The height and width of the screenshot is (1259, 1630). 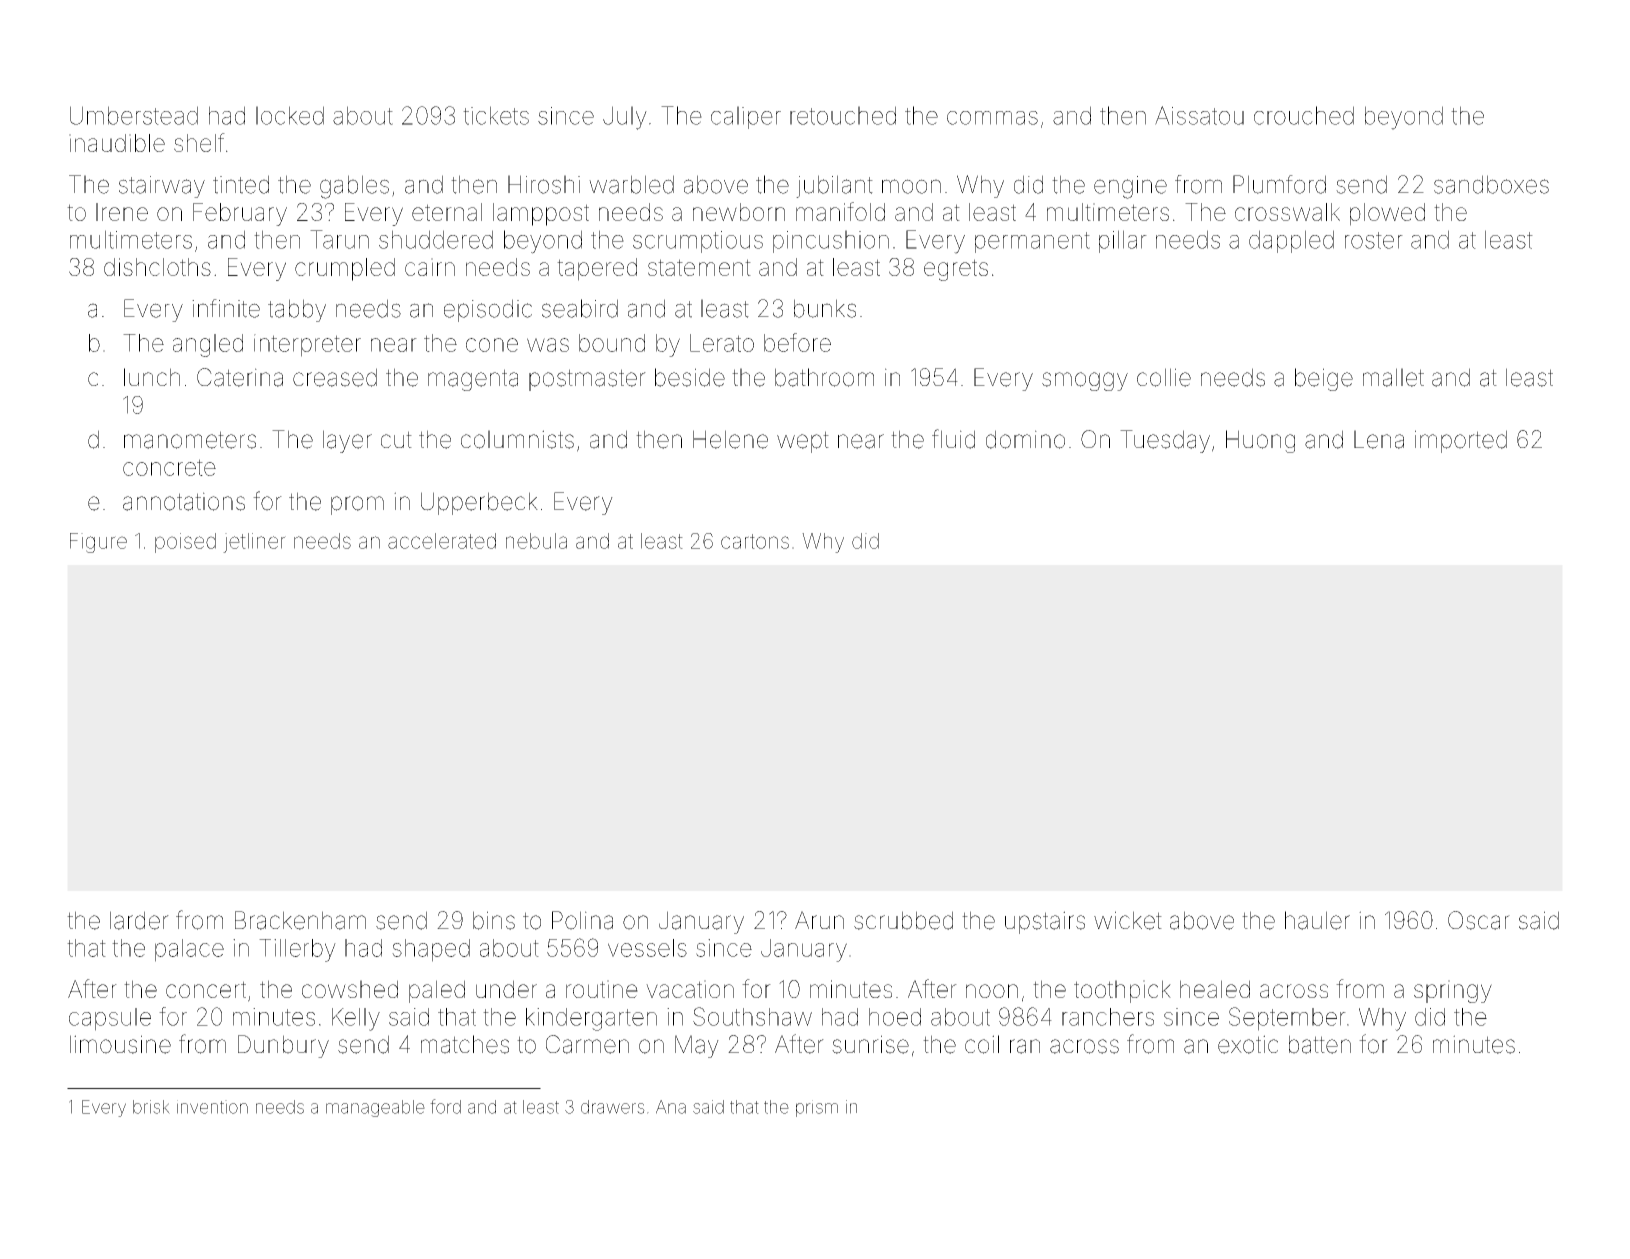 I want to click on July, so click(x=625, y=118).
